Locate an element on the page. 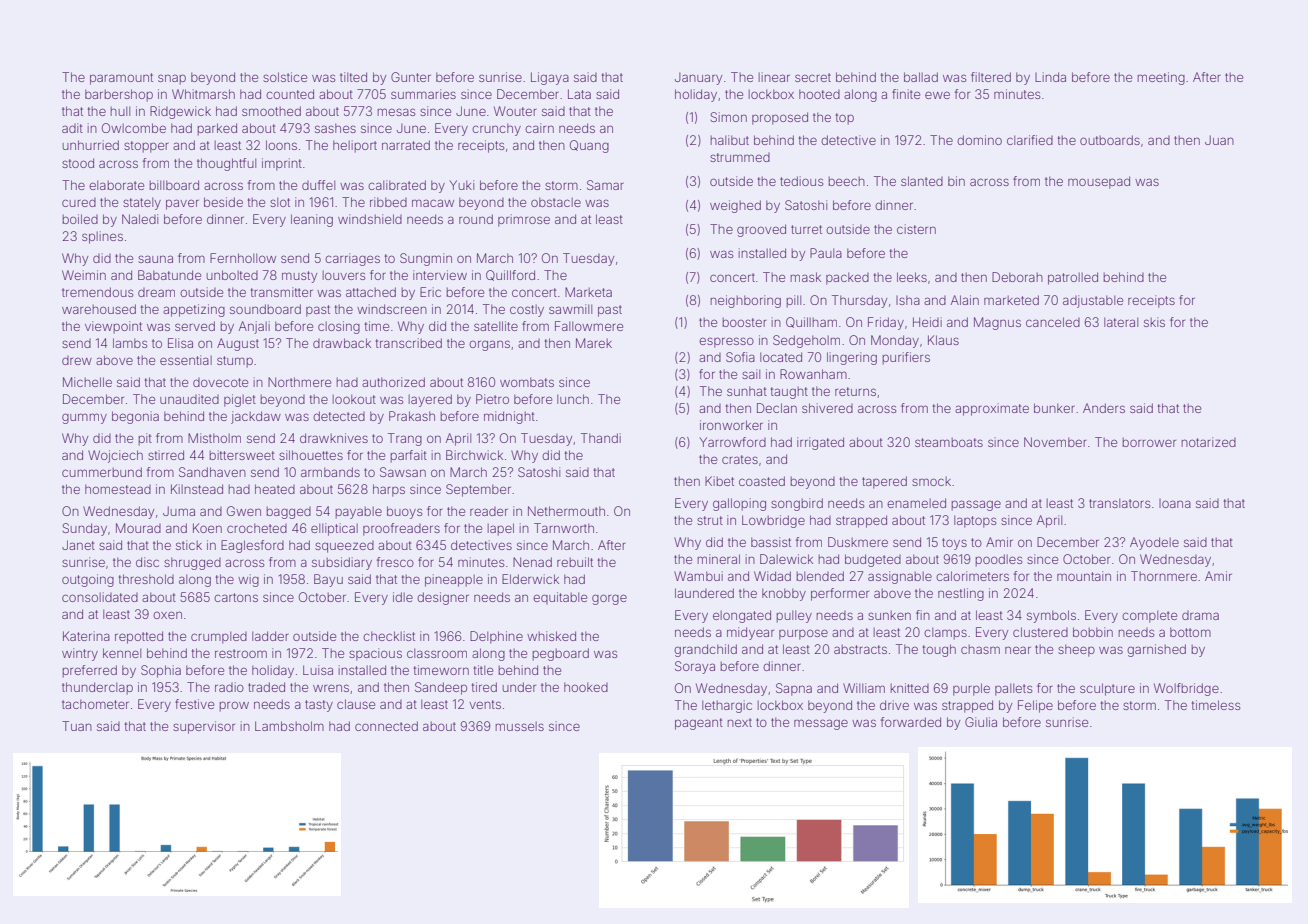  Mourad is located at coordinates (138, 528).
